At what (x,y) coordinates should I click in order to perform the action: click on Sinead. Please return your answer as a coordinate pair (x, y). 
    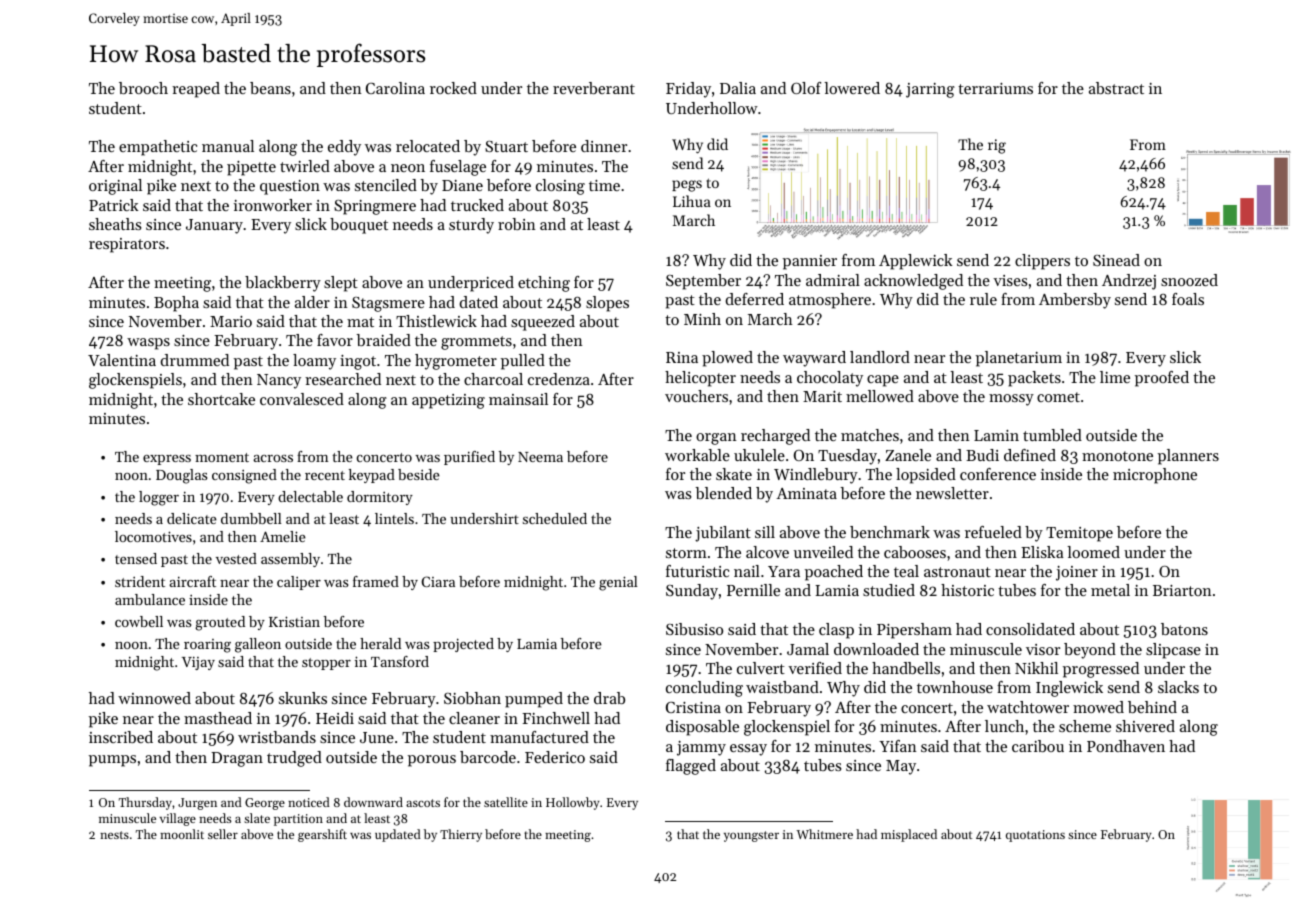
    Looking at the image, I should click on (1116, 260).
